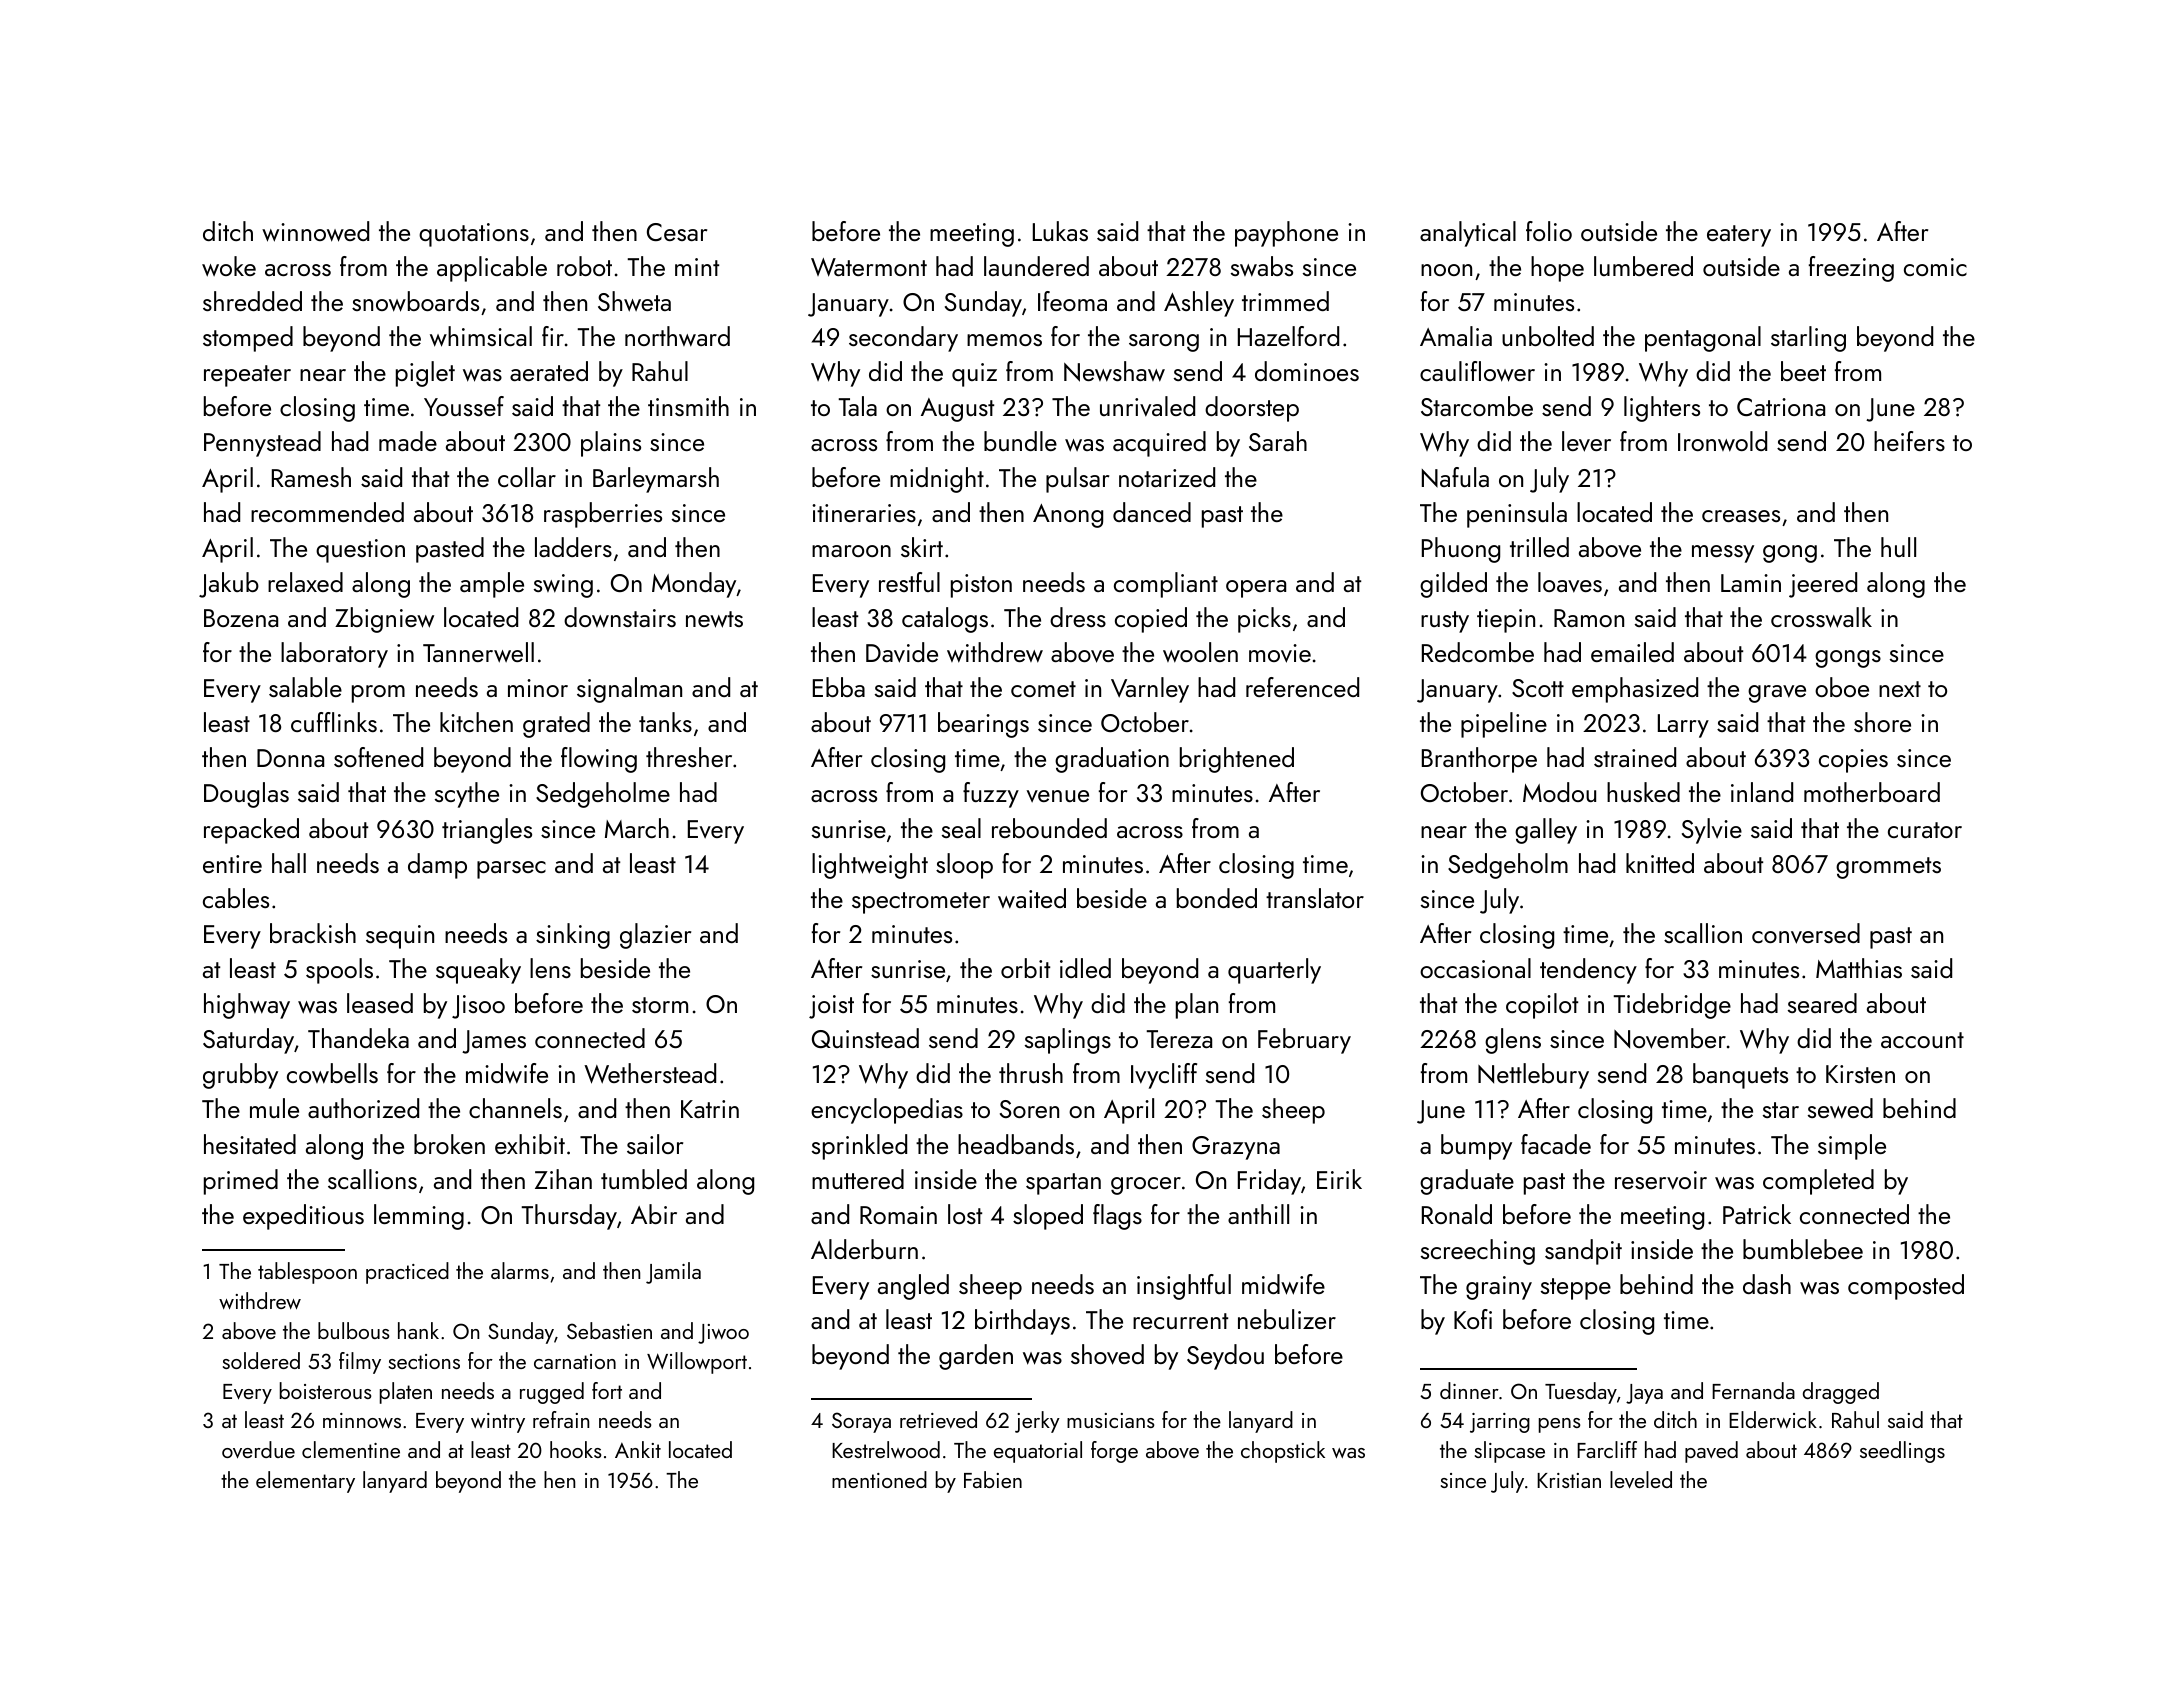 The width and height of the screenshot is (2178, 1683). I want to click on orbit, so click(1025, 968).
